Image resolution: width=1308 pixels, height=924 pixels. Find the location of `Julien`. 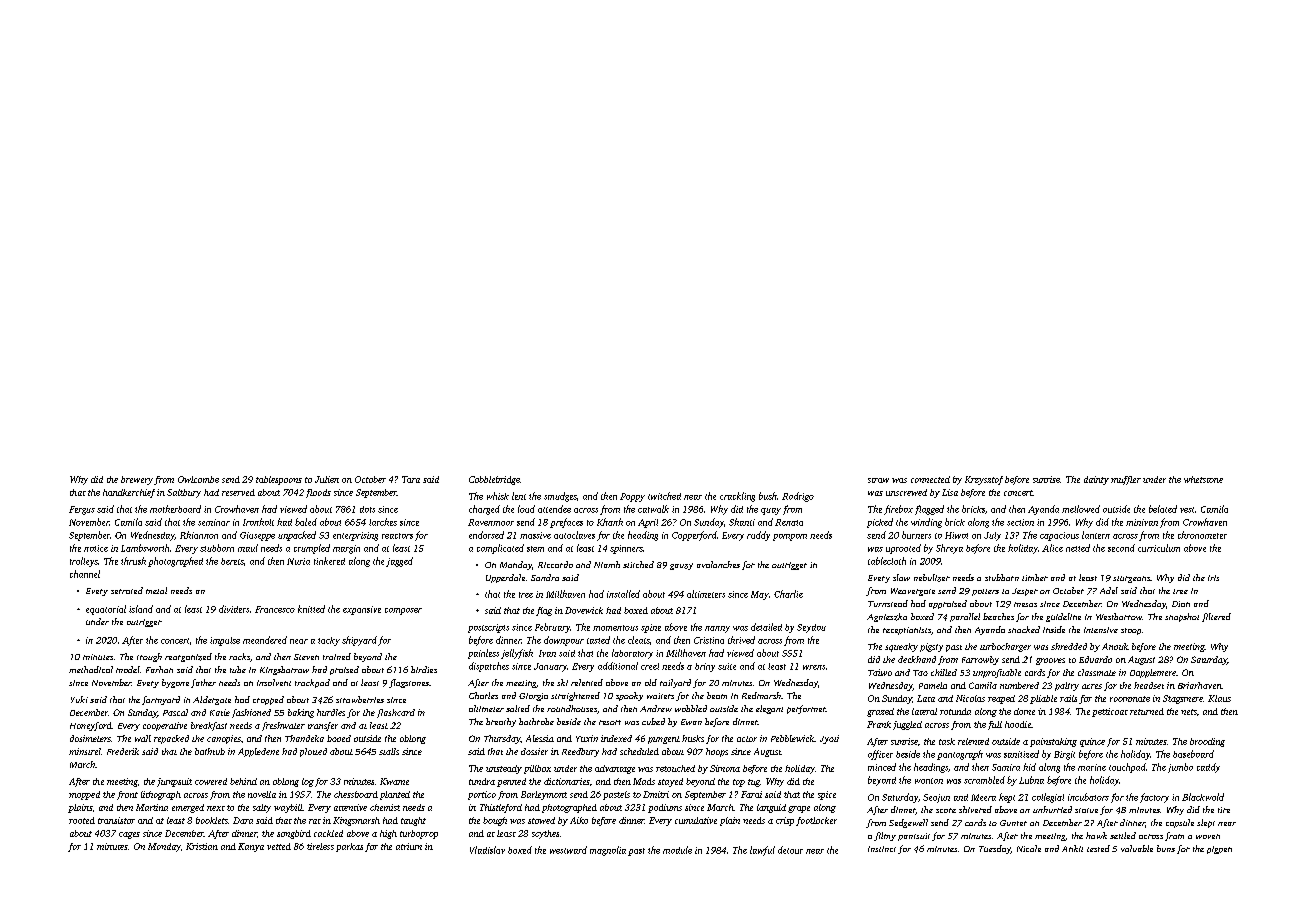

Julien is located at coordinates (327, 479).
